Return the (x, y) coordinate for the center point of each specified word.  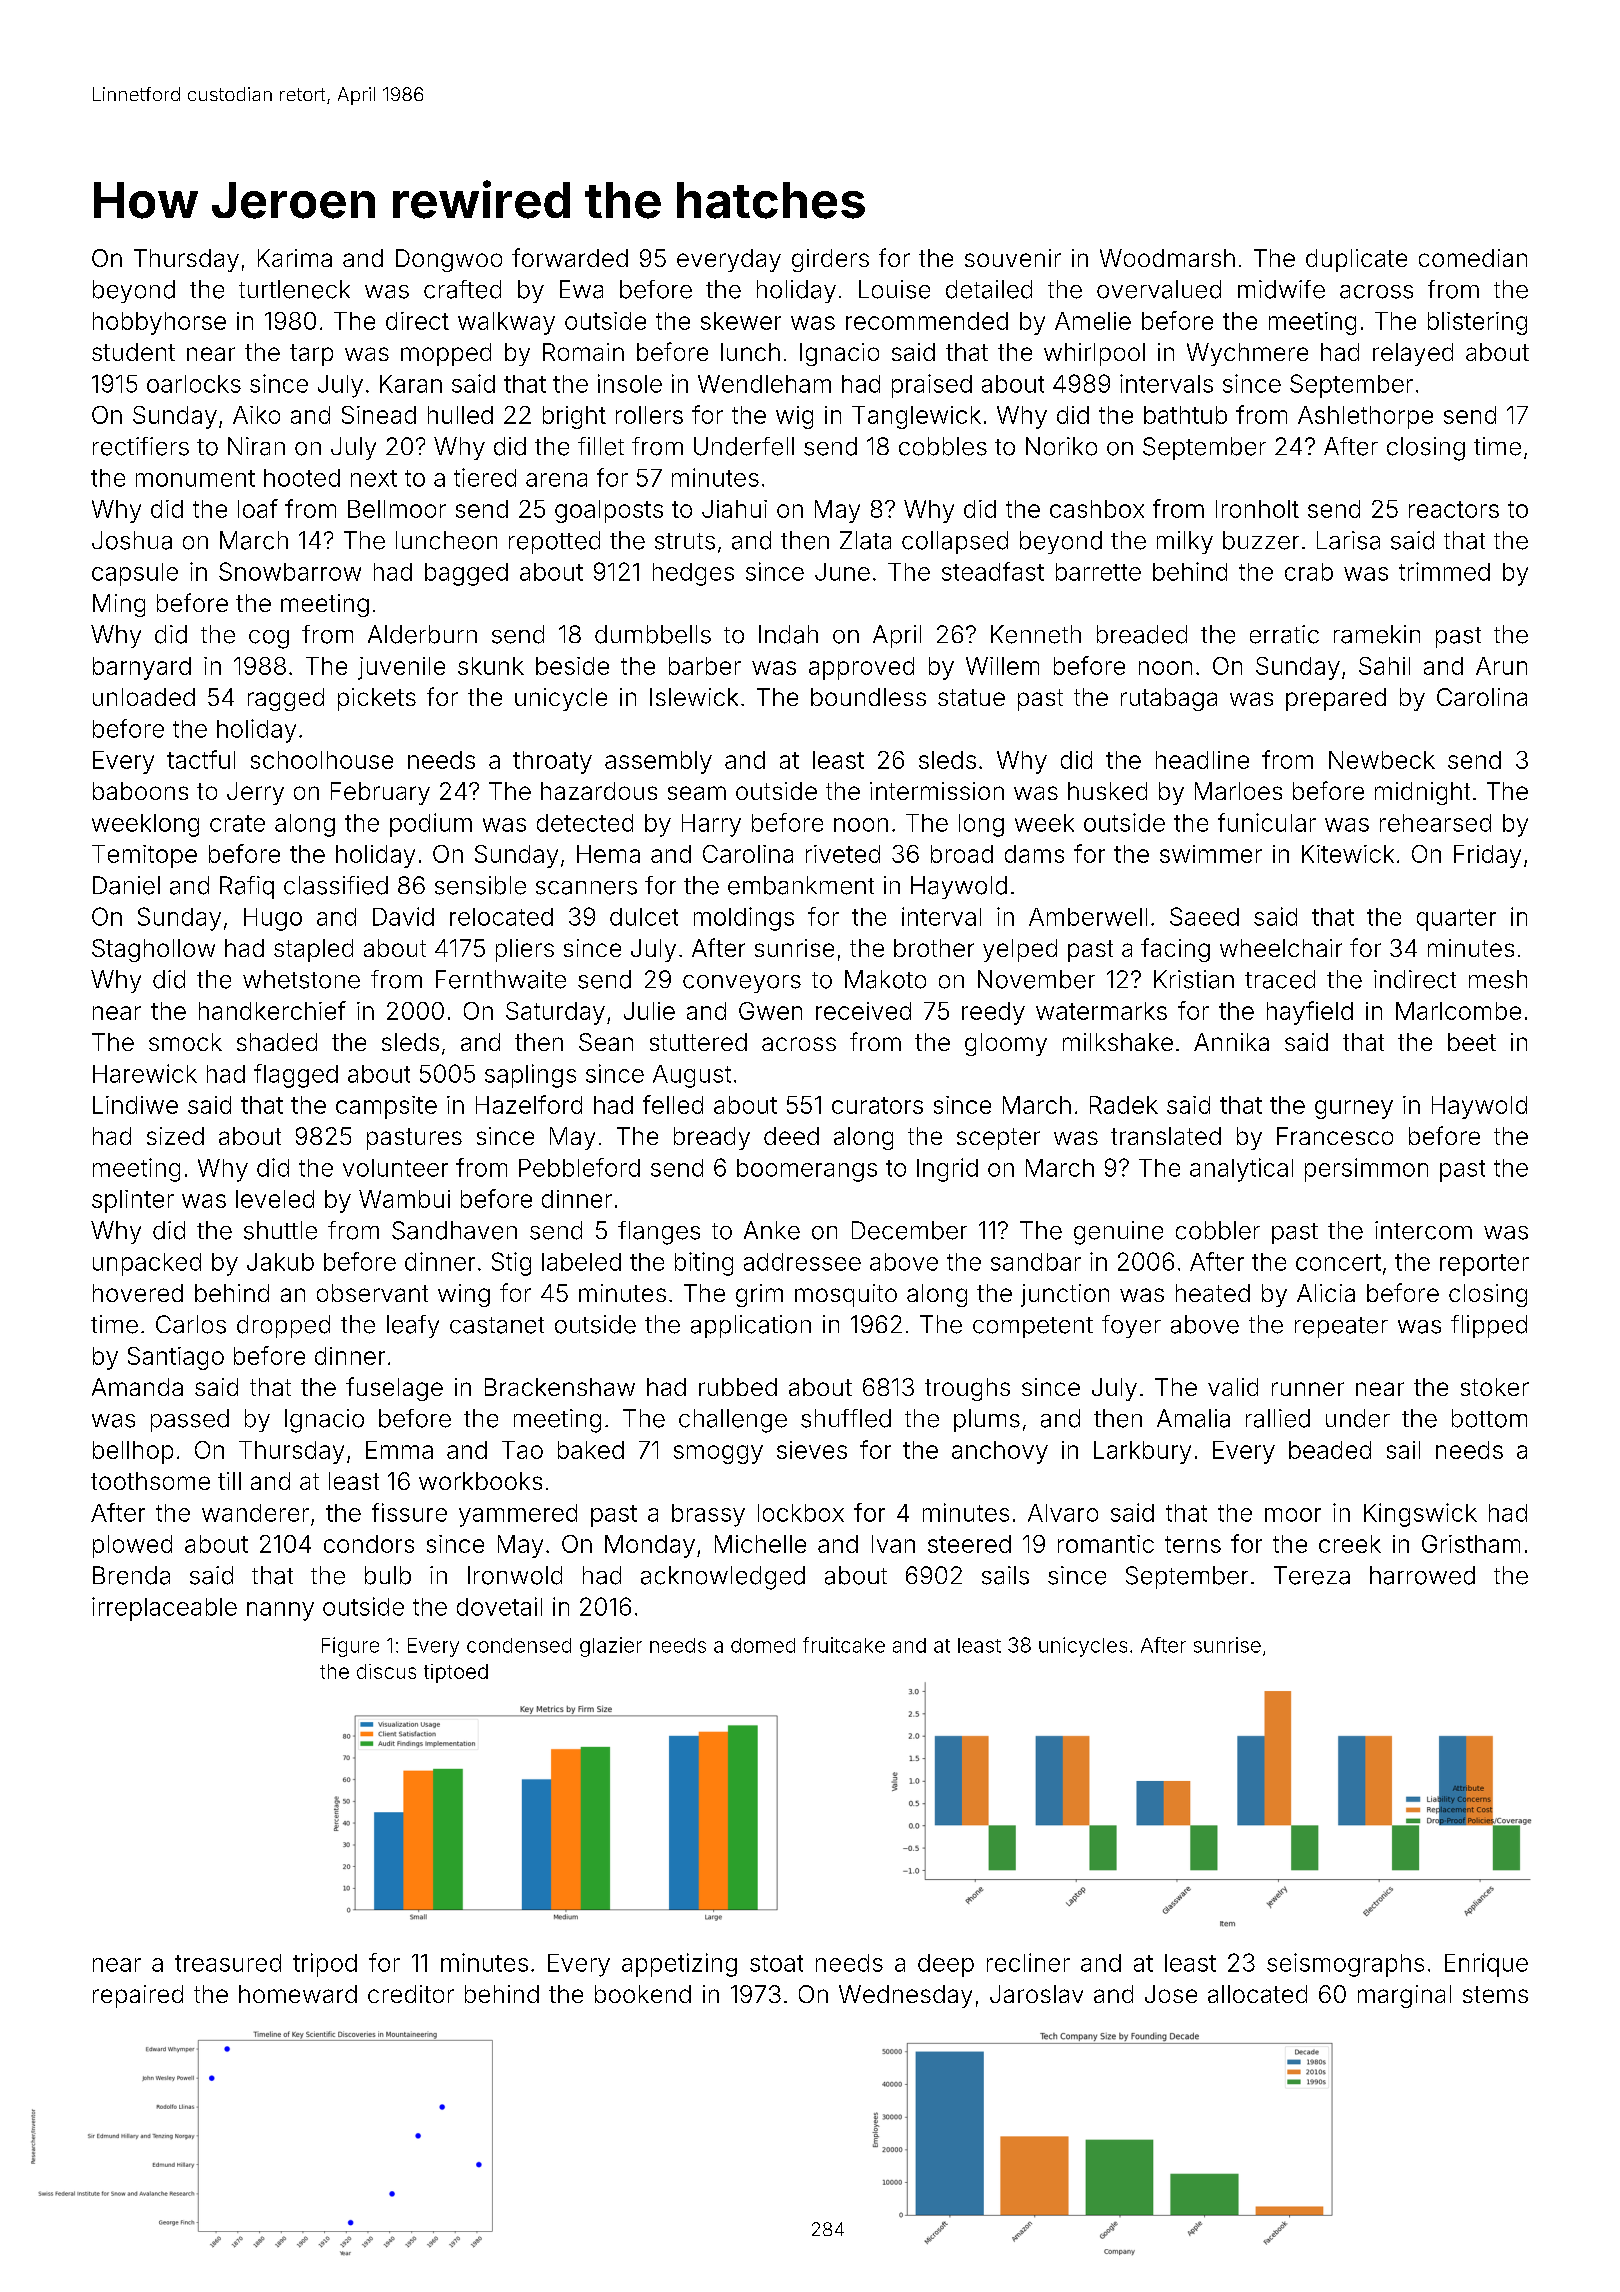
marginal (1404, 1996)
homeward (298, 1994)
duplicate (1356, 260)
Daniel (126, 885)
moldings (744, 919)
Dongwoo (449, 260)
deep (946, 1965)
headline (1202, 760)
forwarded (570, 257)
